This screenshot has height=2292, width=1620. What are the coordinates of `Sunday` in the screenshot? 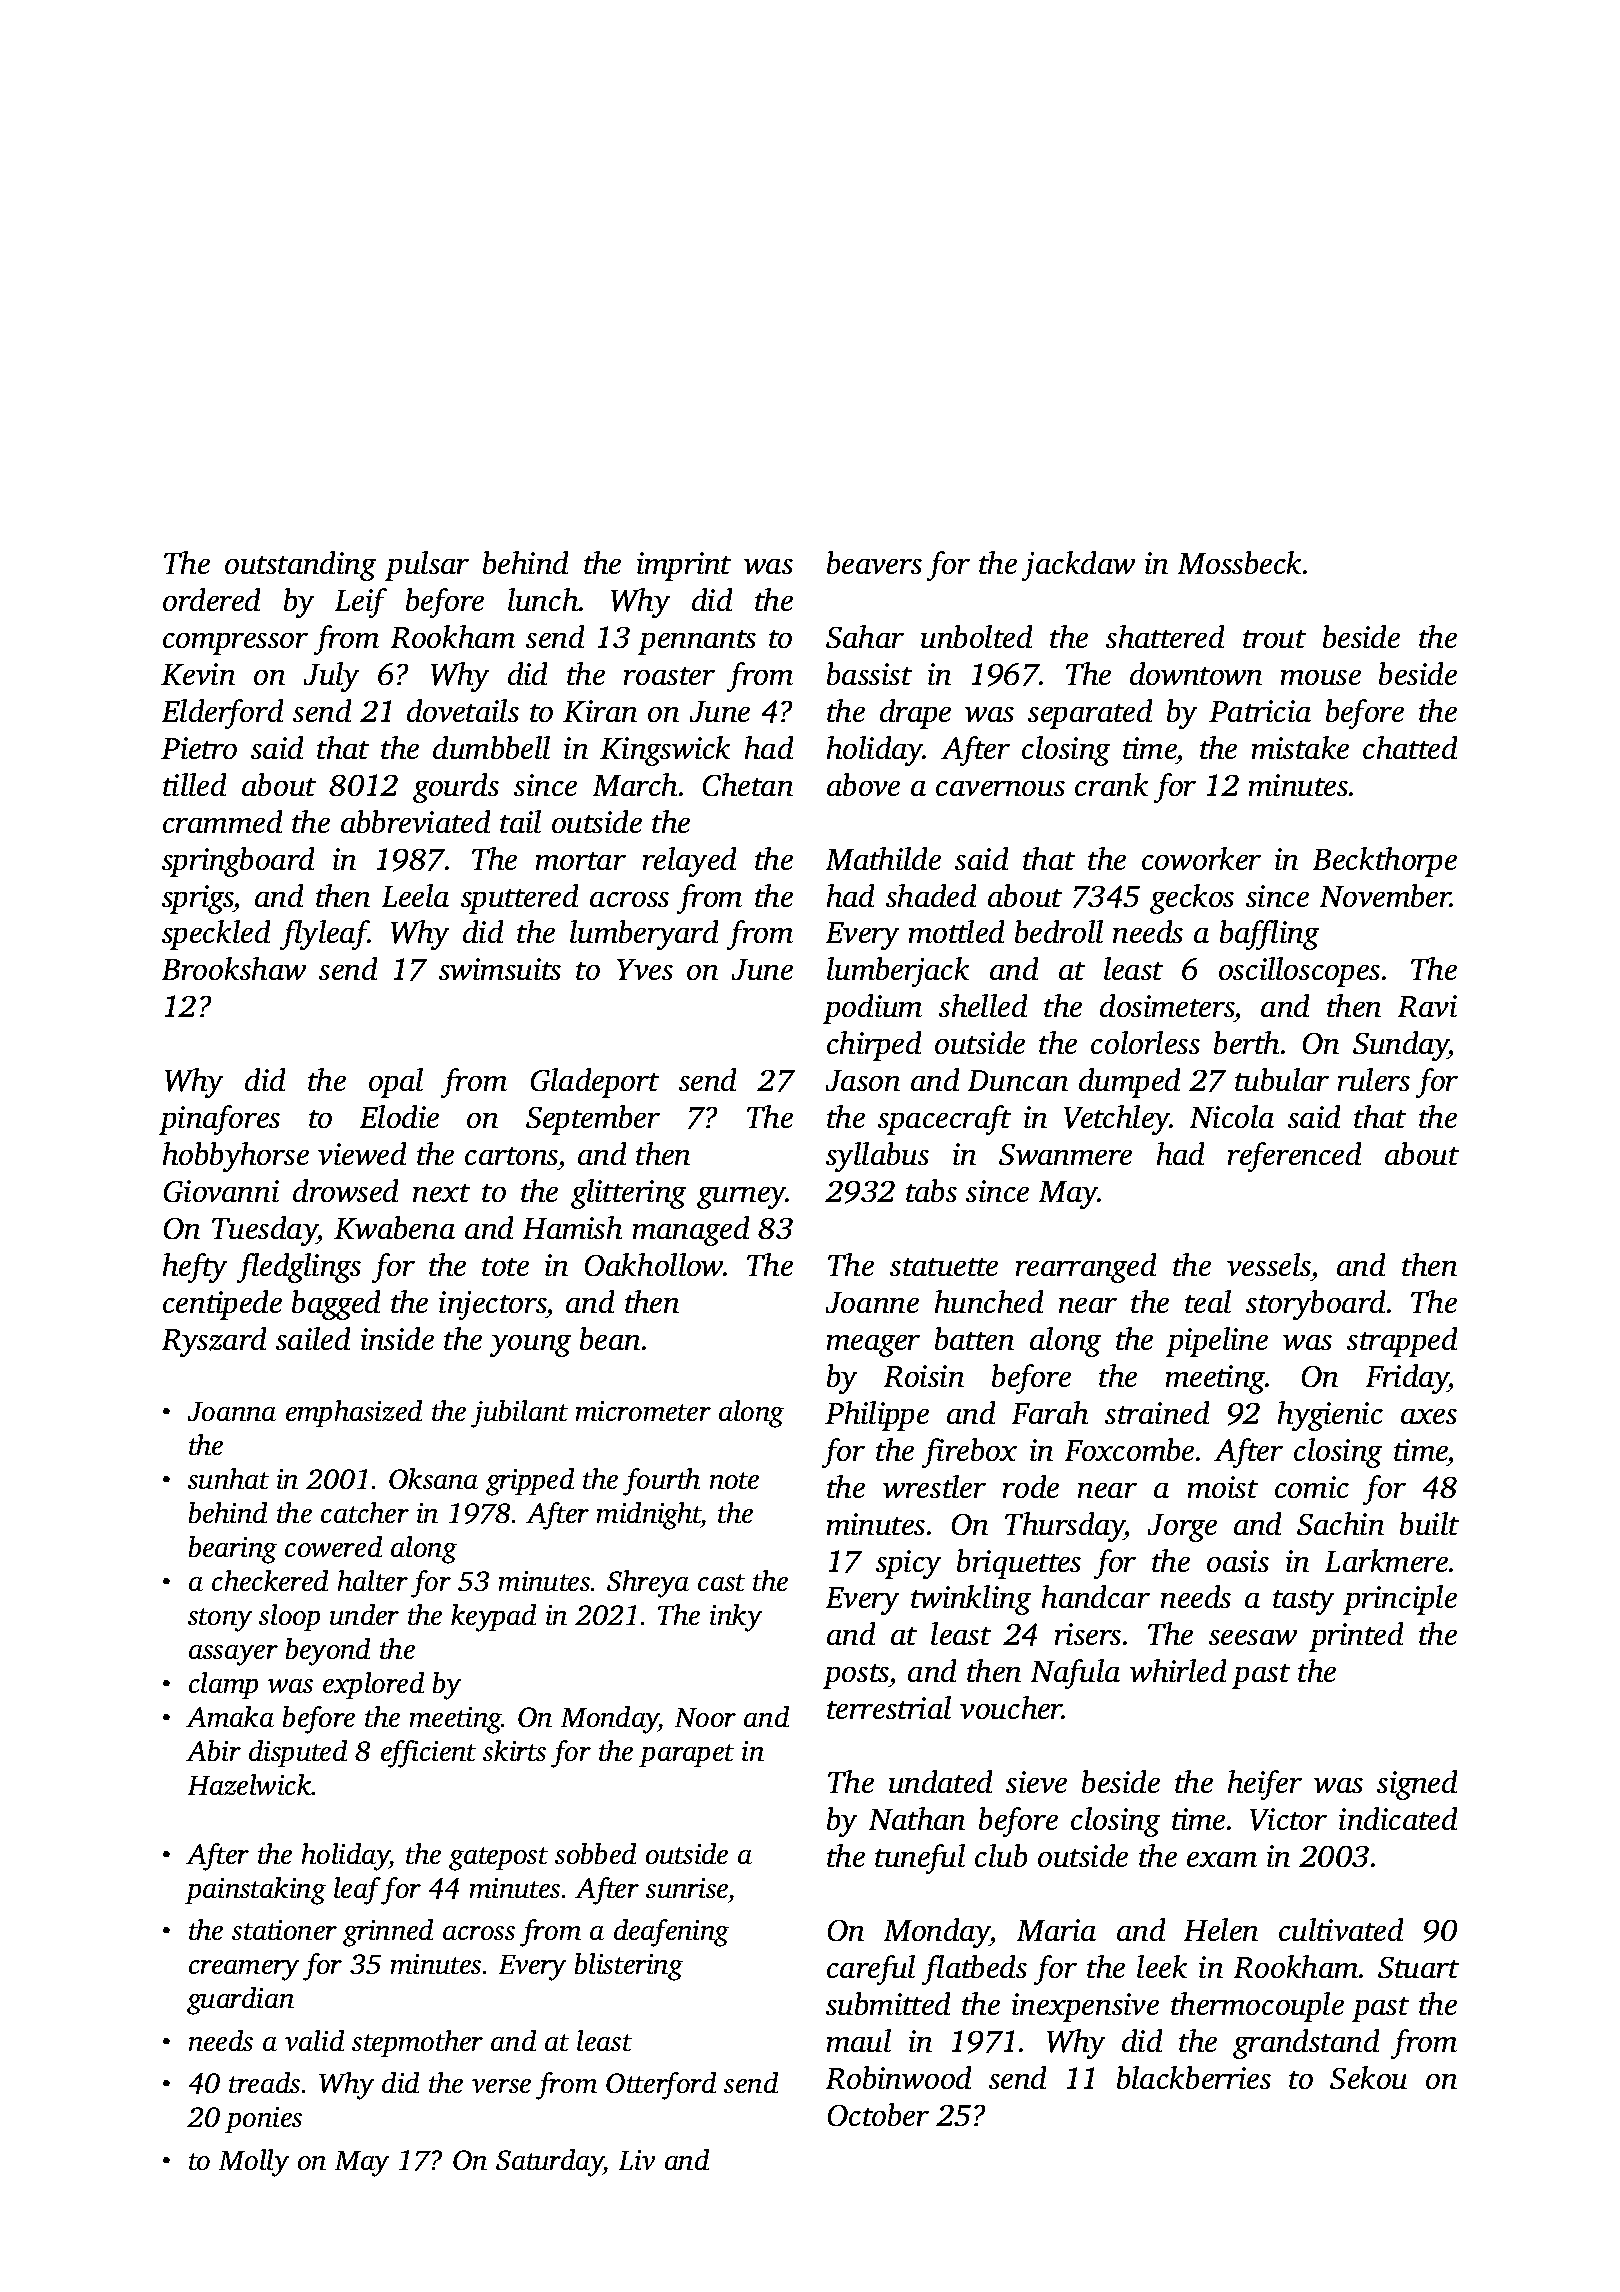 It's located at (1401, 1046).
